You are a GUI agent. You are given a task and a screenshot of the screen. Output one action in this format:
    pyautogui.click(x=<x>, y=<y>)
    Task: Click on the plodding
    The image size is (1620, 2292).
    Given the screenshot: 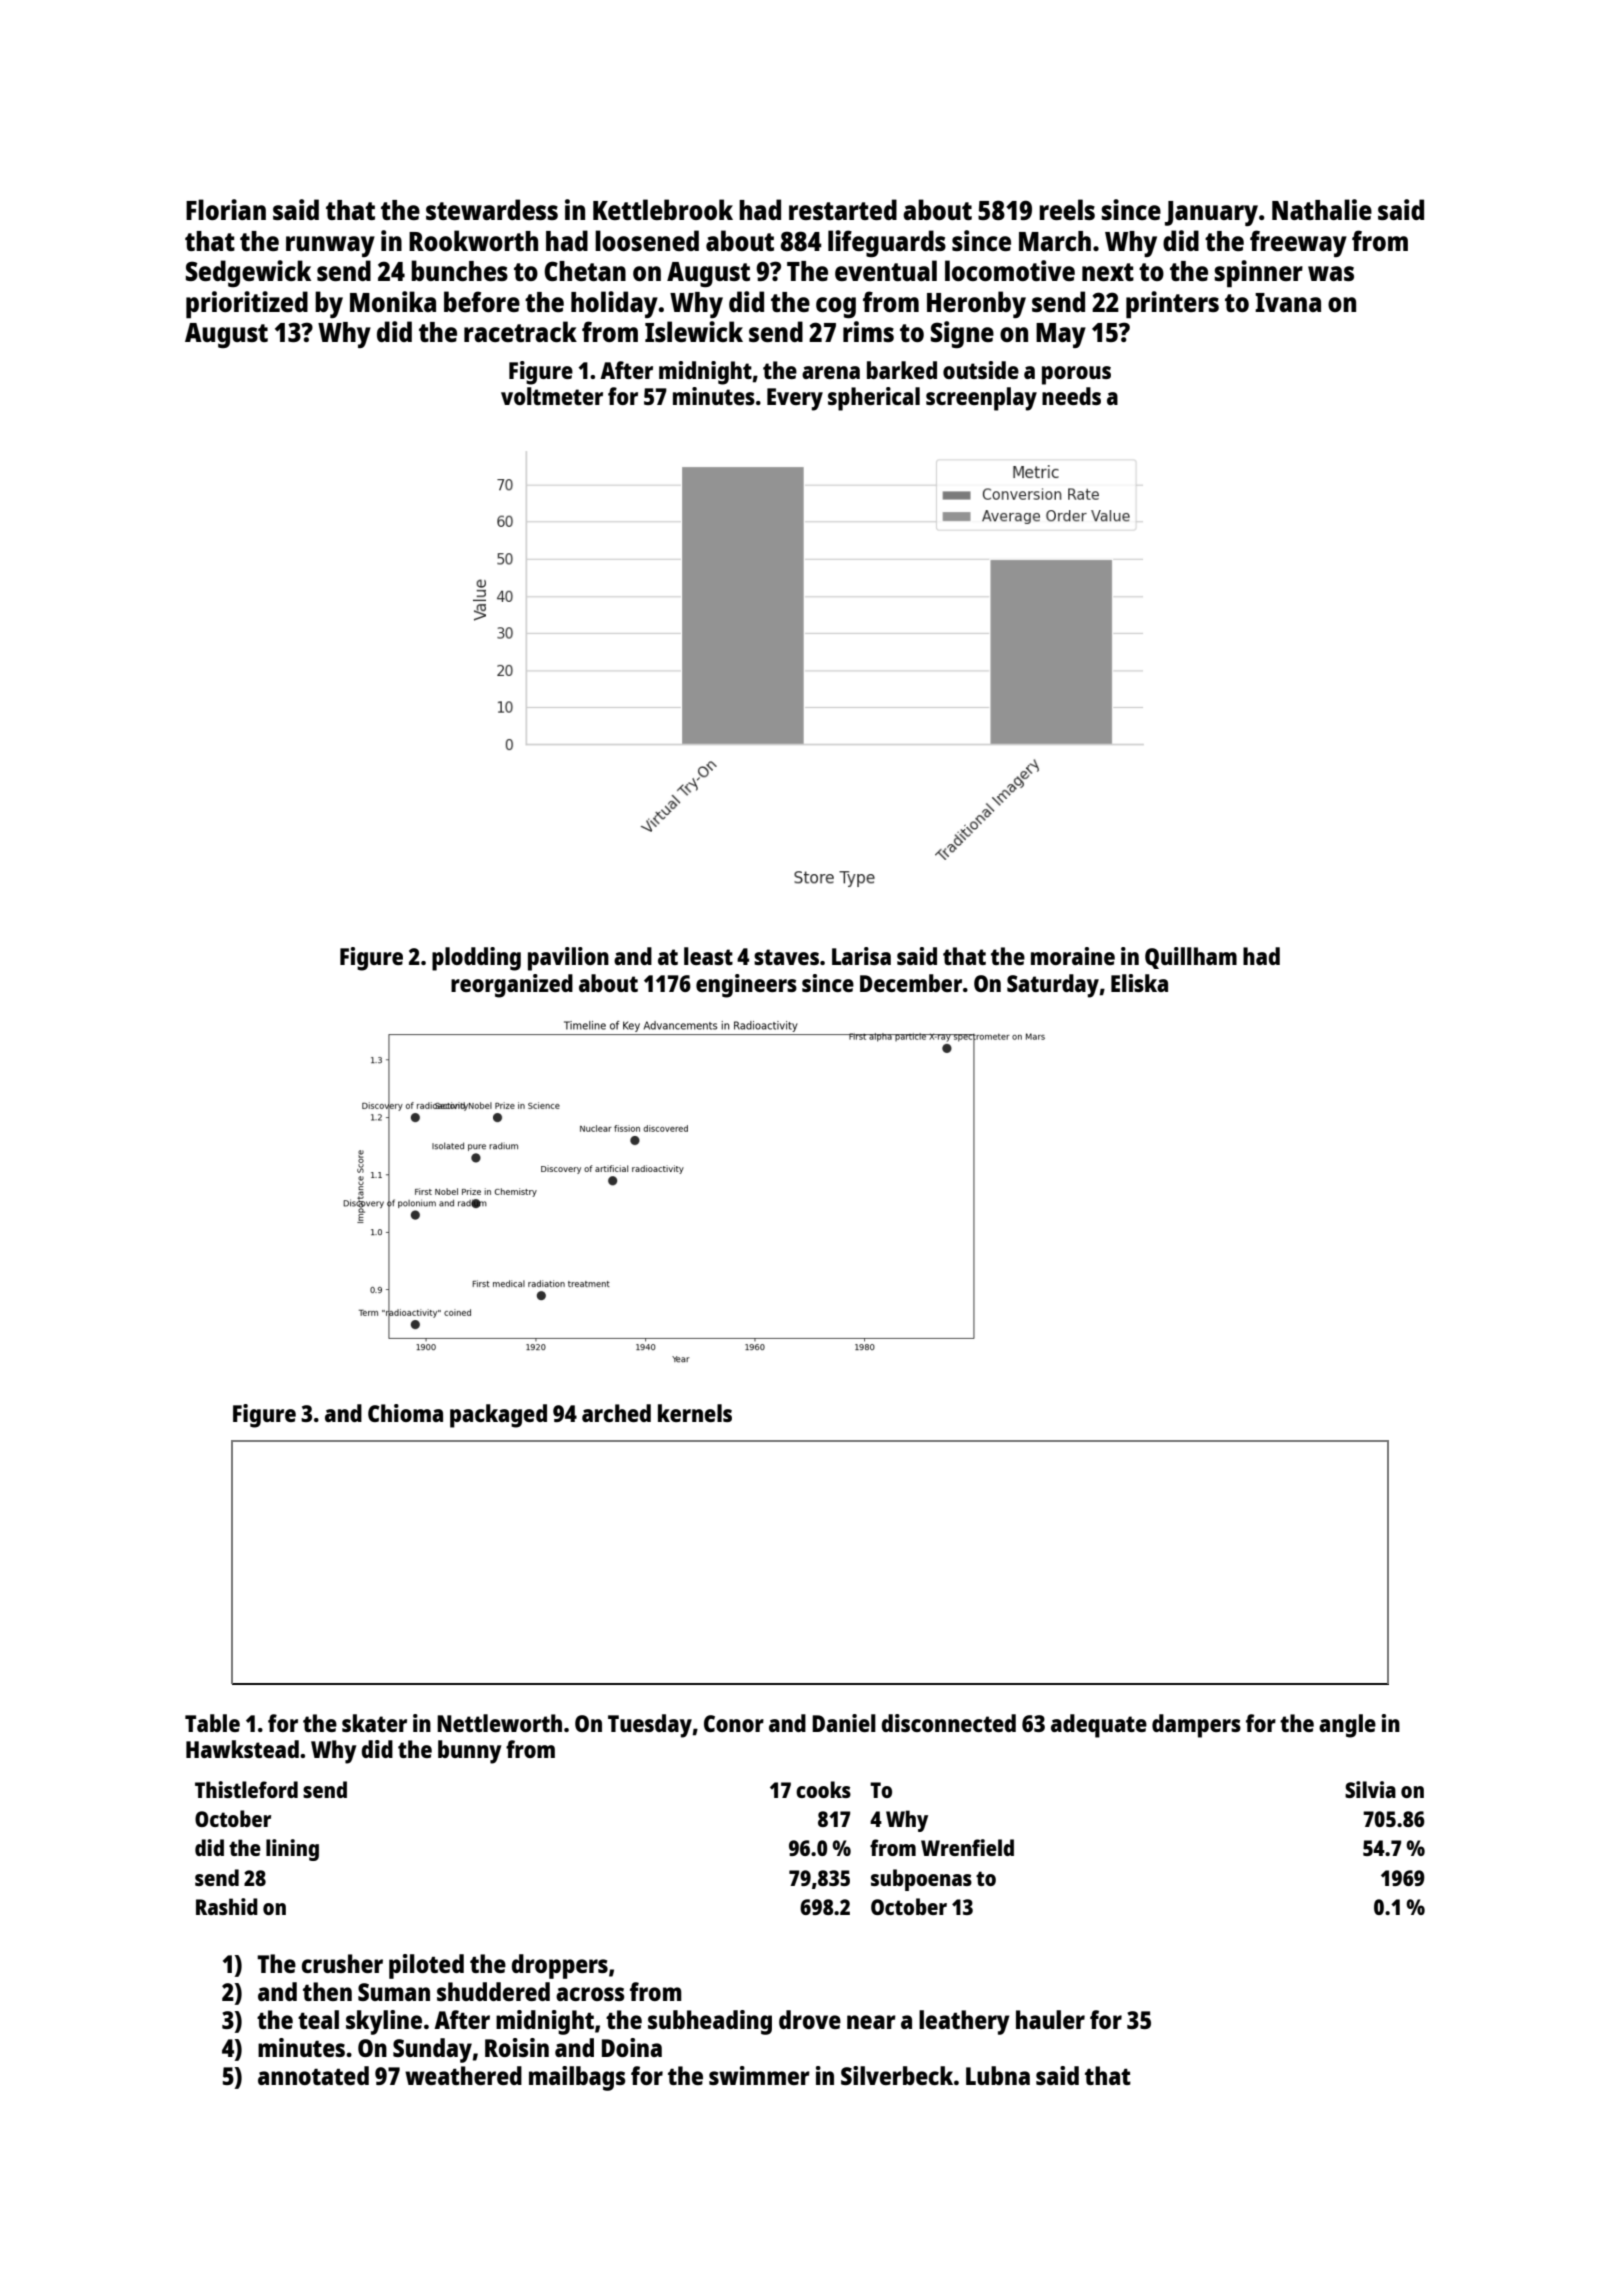 What is the action you would take?
    pyautogui.click(x=476, y=959)
